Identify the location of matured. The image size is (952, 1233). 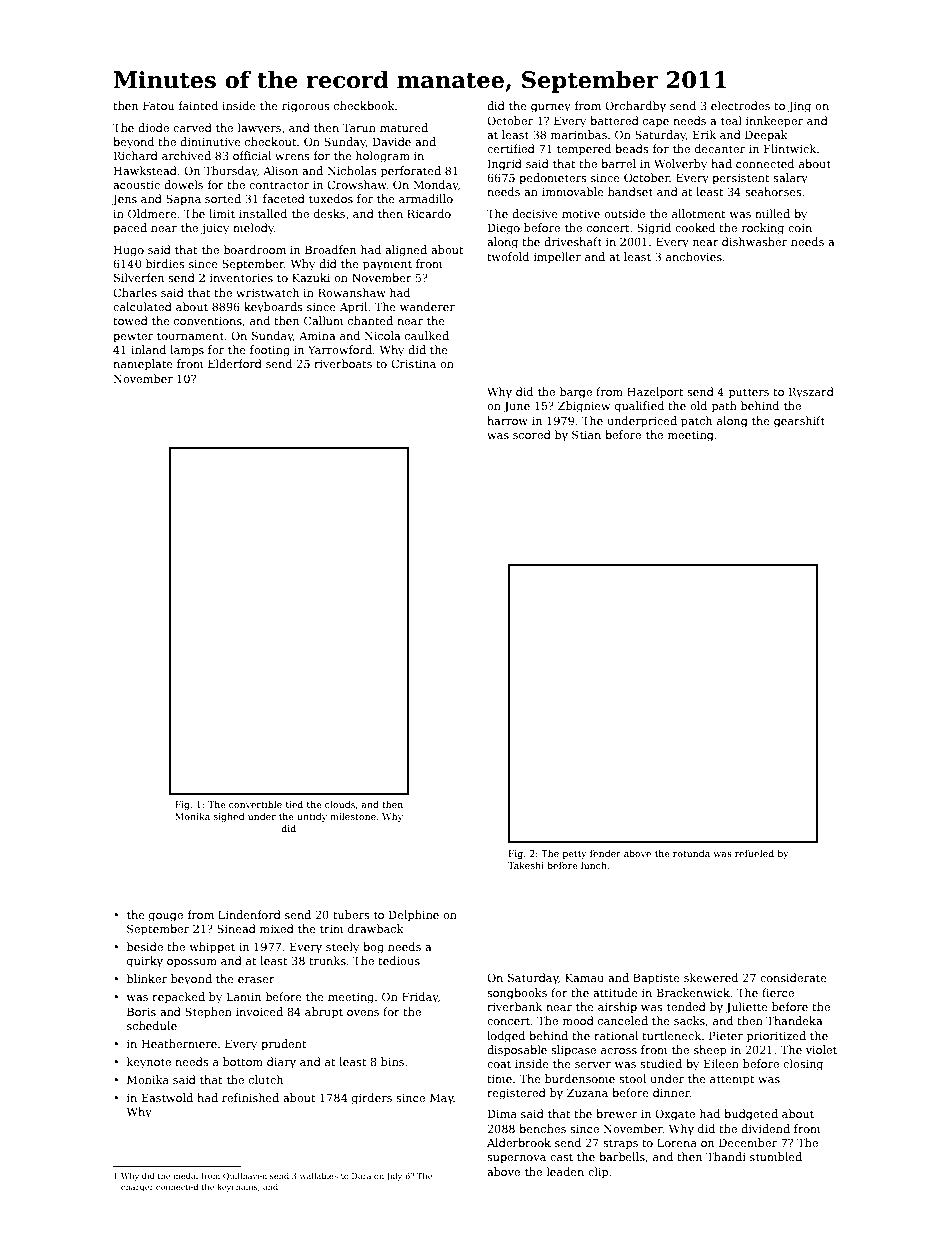
(404, 127).
